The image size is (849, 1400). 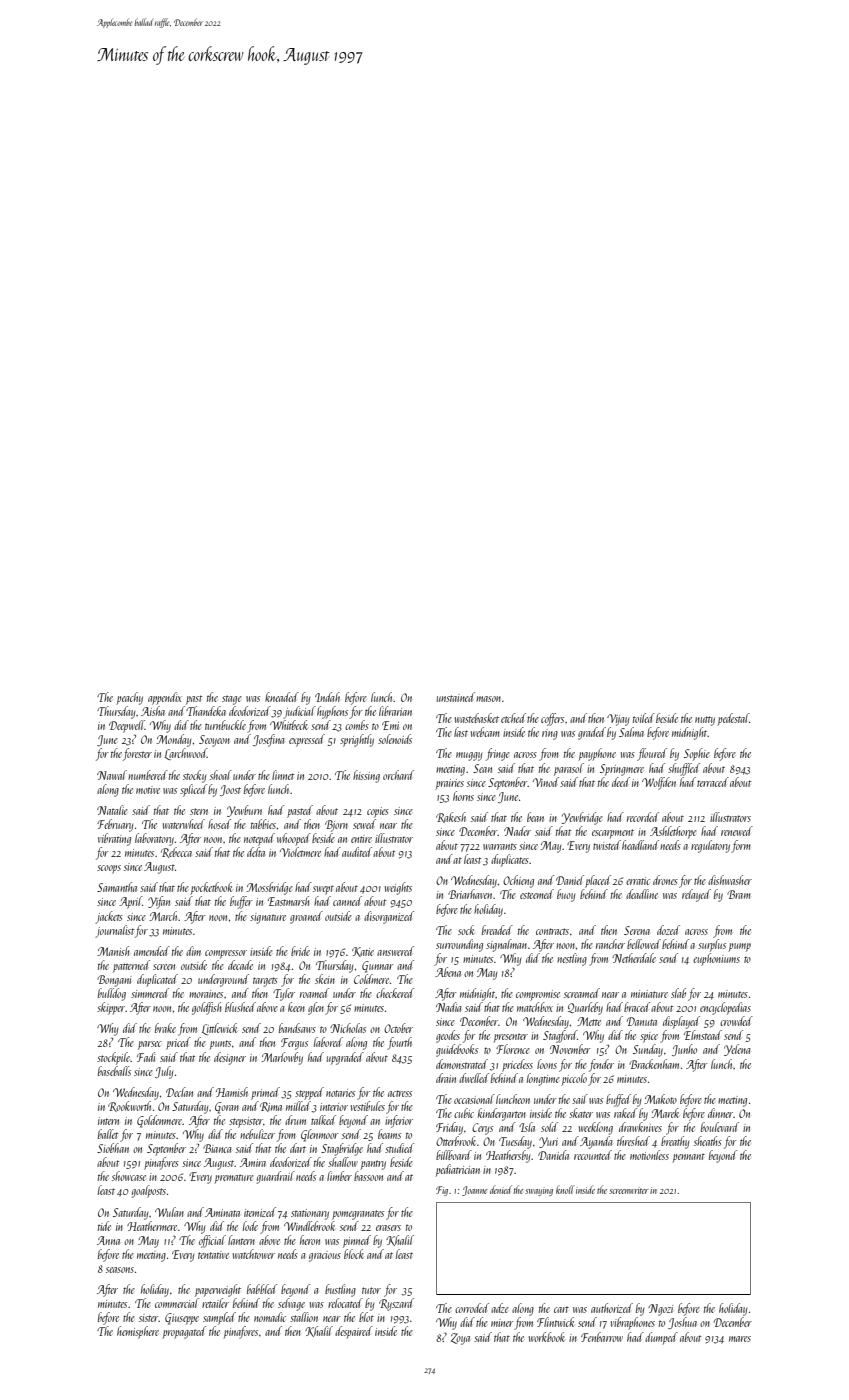 I want to click on nebulizer, so click(x=257, y=1134).
